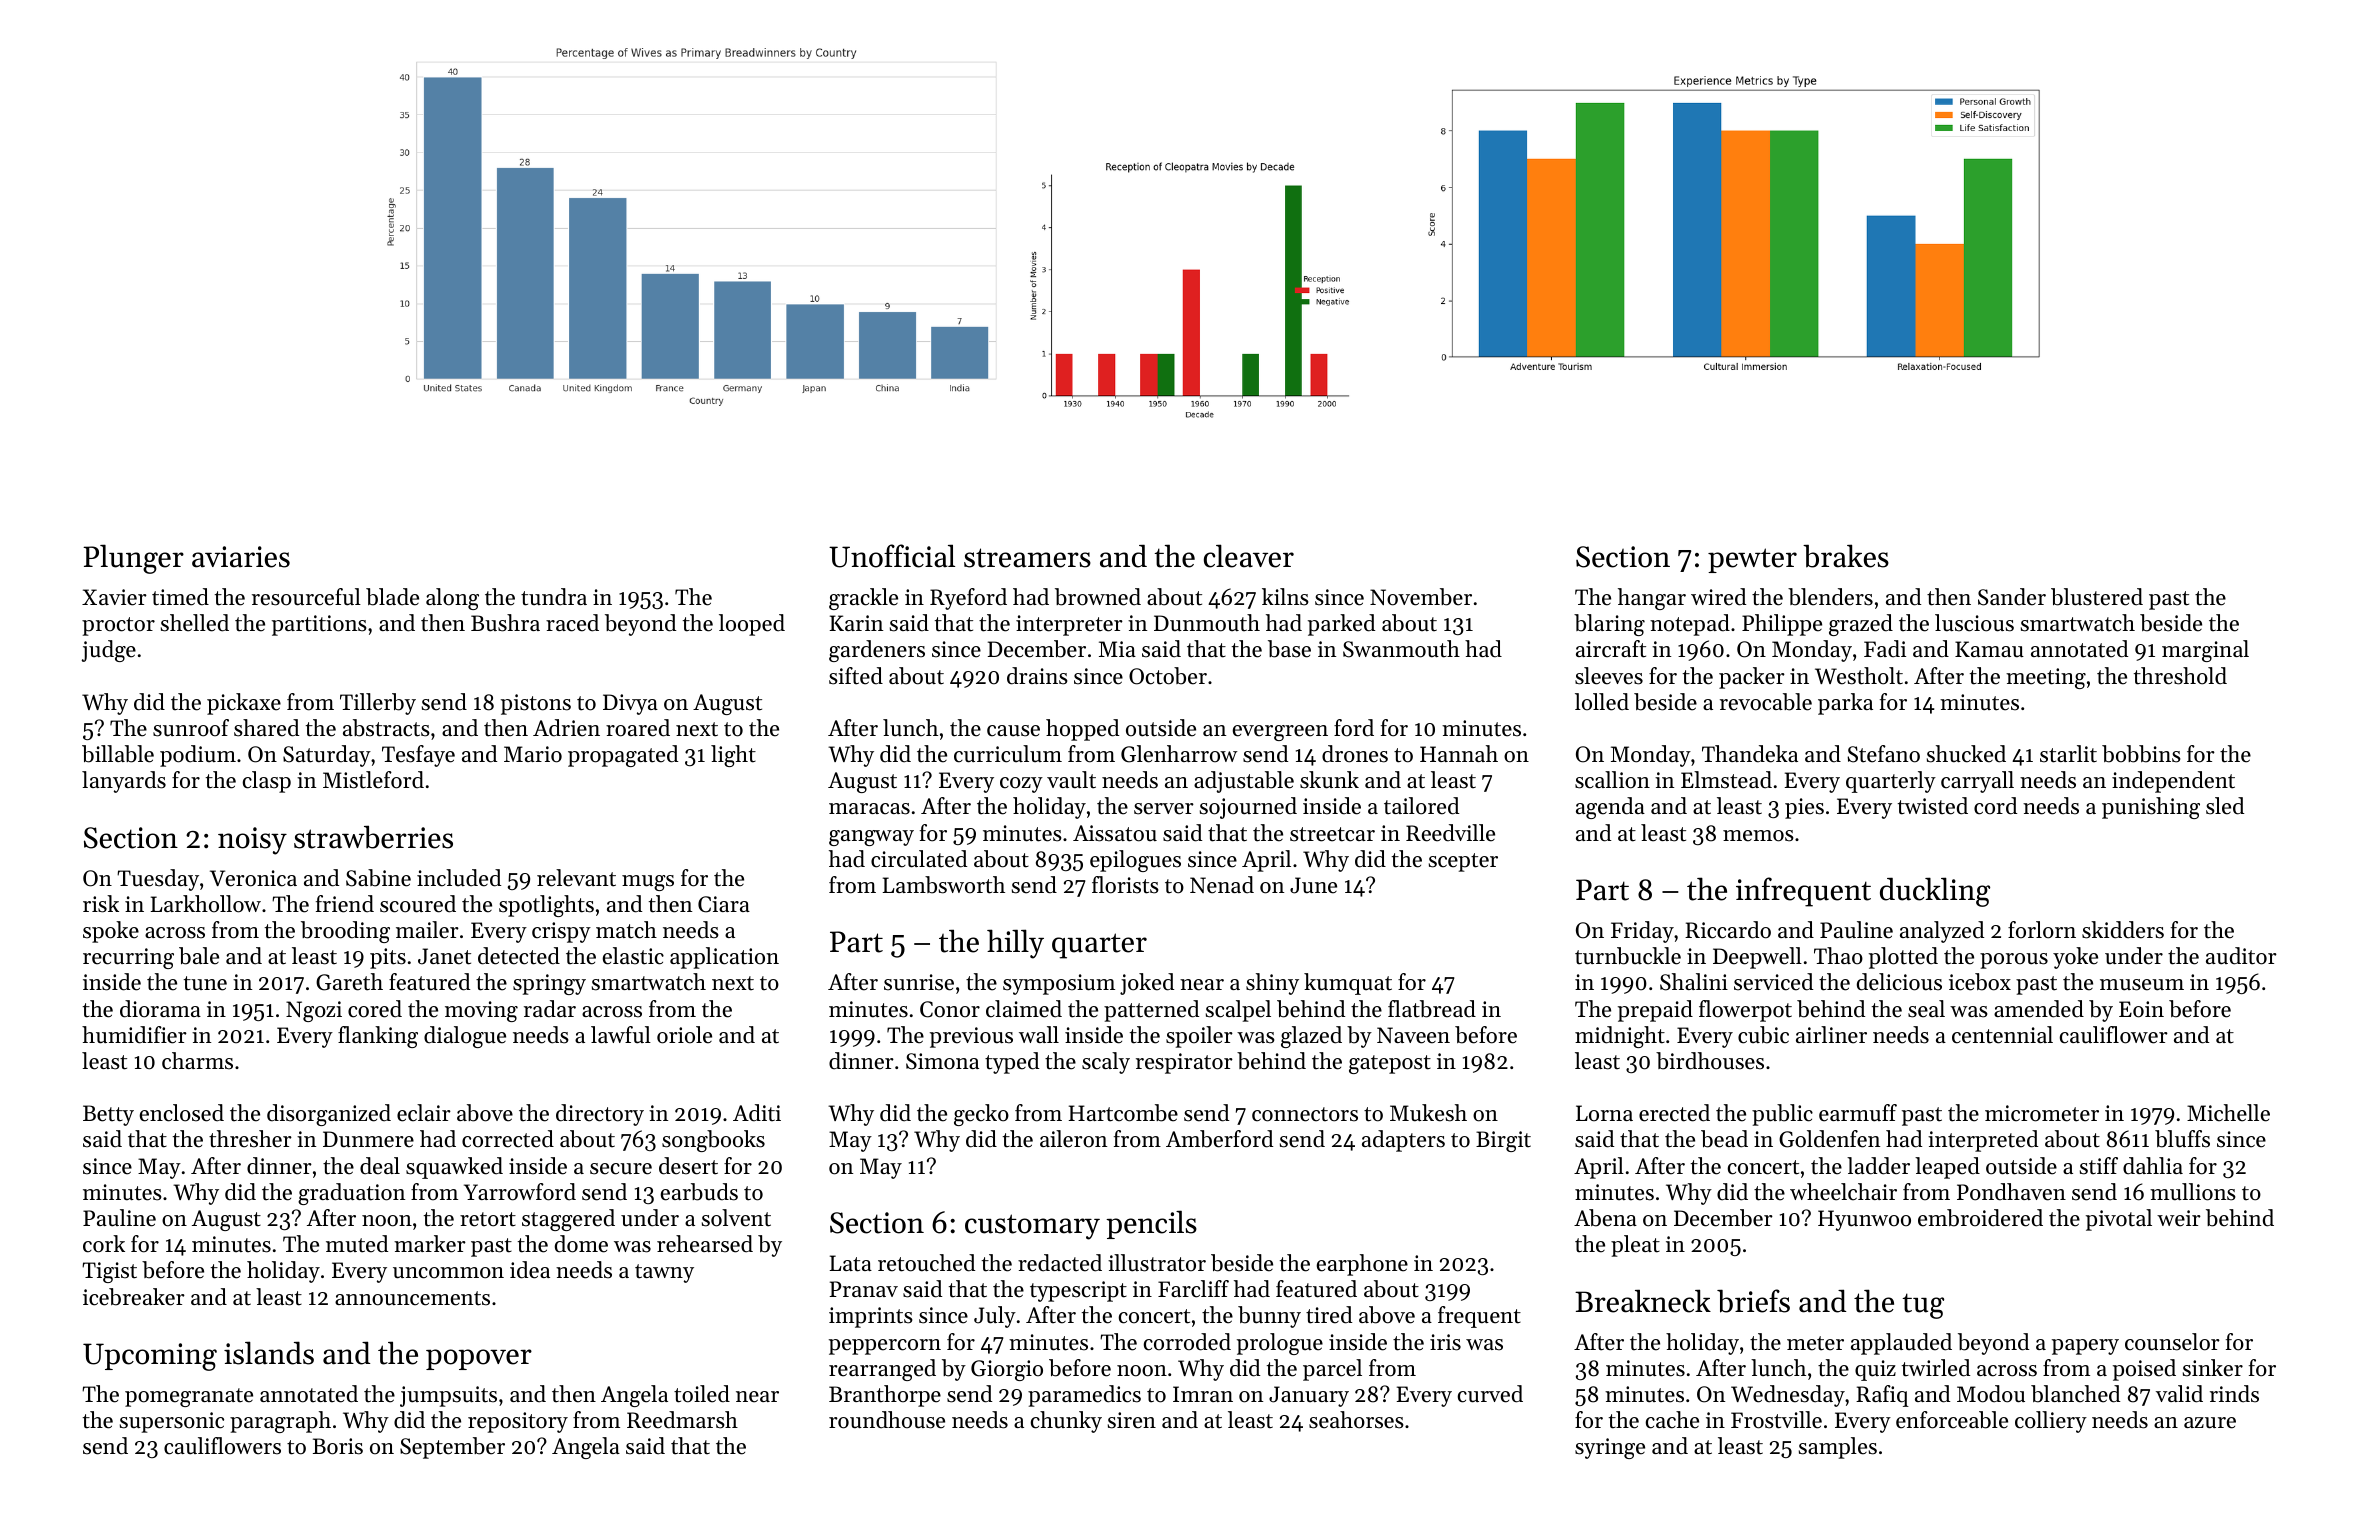  I want to click on islands, so click(269, 1353).
